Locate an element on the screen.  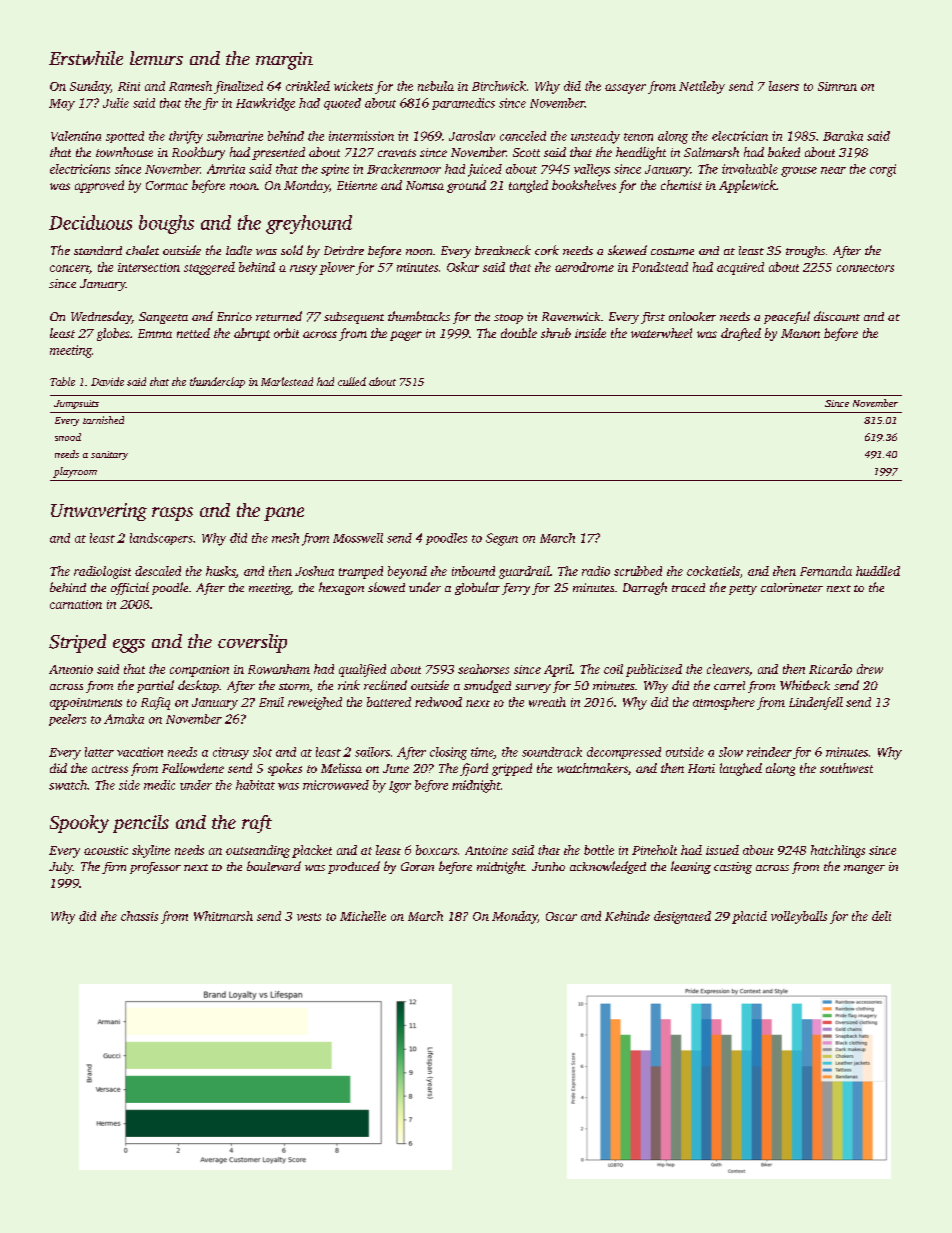
Whitmarsh is located at coordinates (223, 916).
